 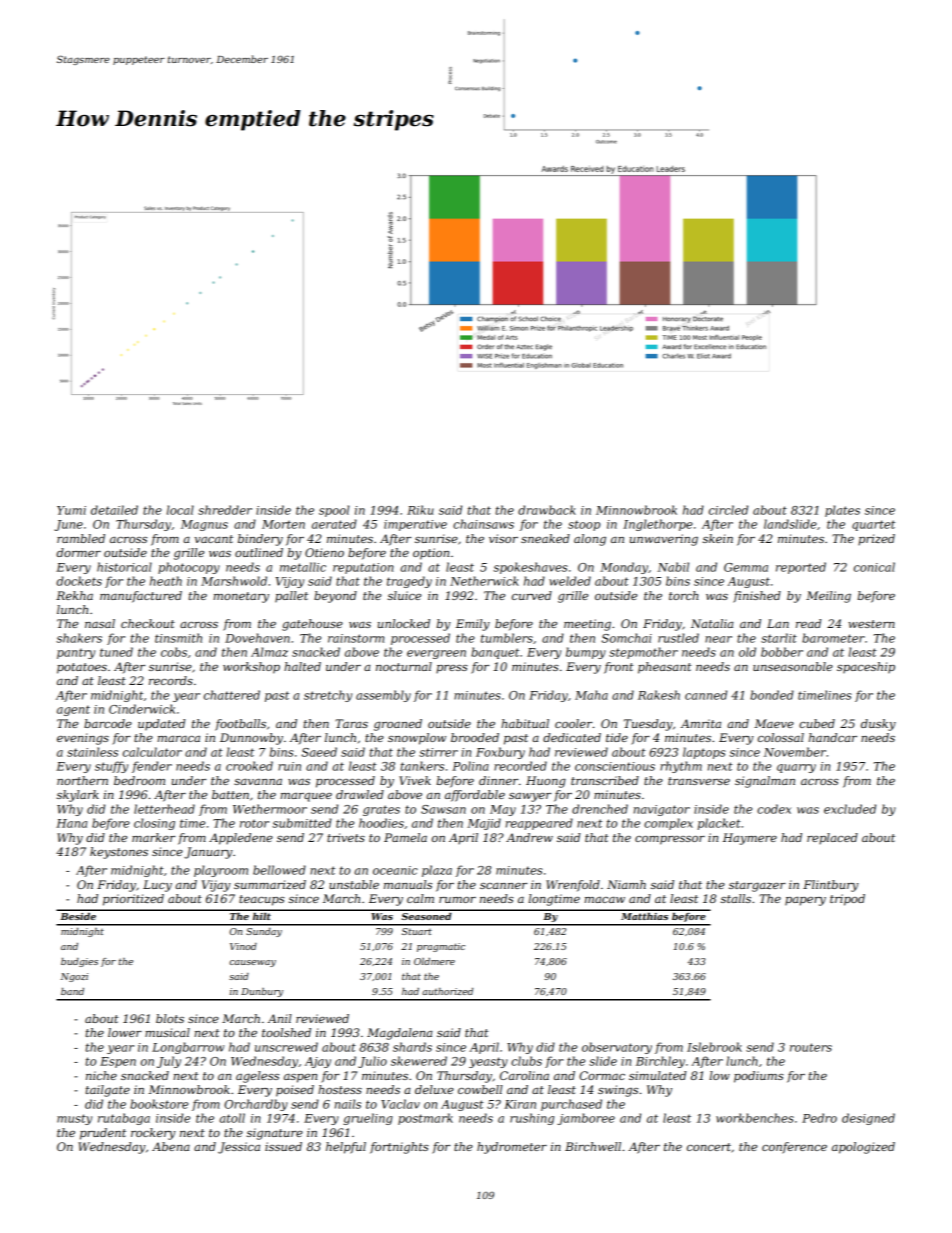 What do you see at coordinates (811, 1047) in the screenshot?
I see `routers` at bounding box center [811, 1047].
